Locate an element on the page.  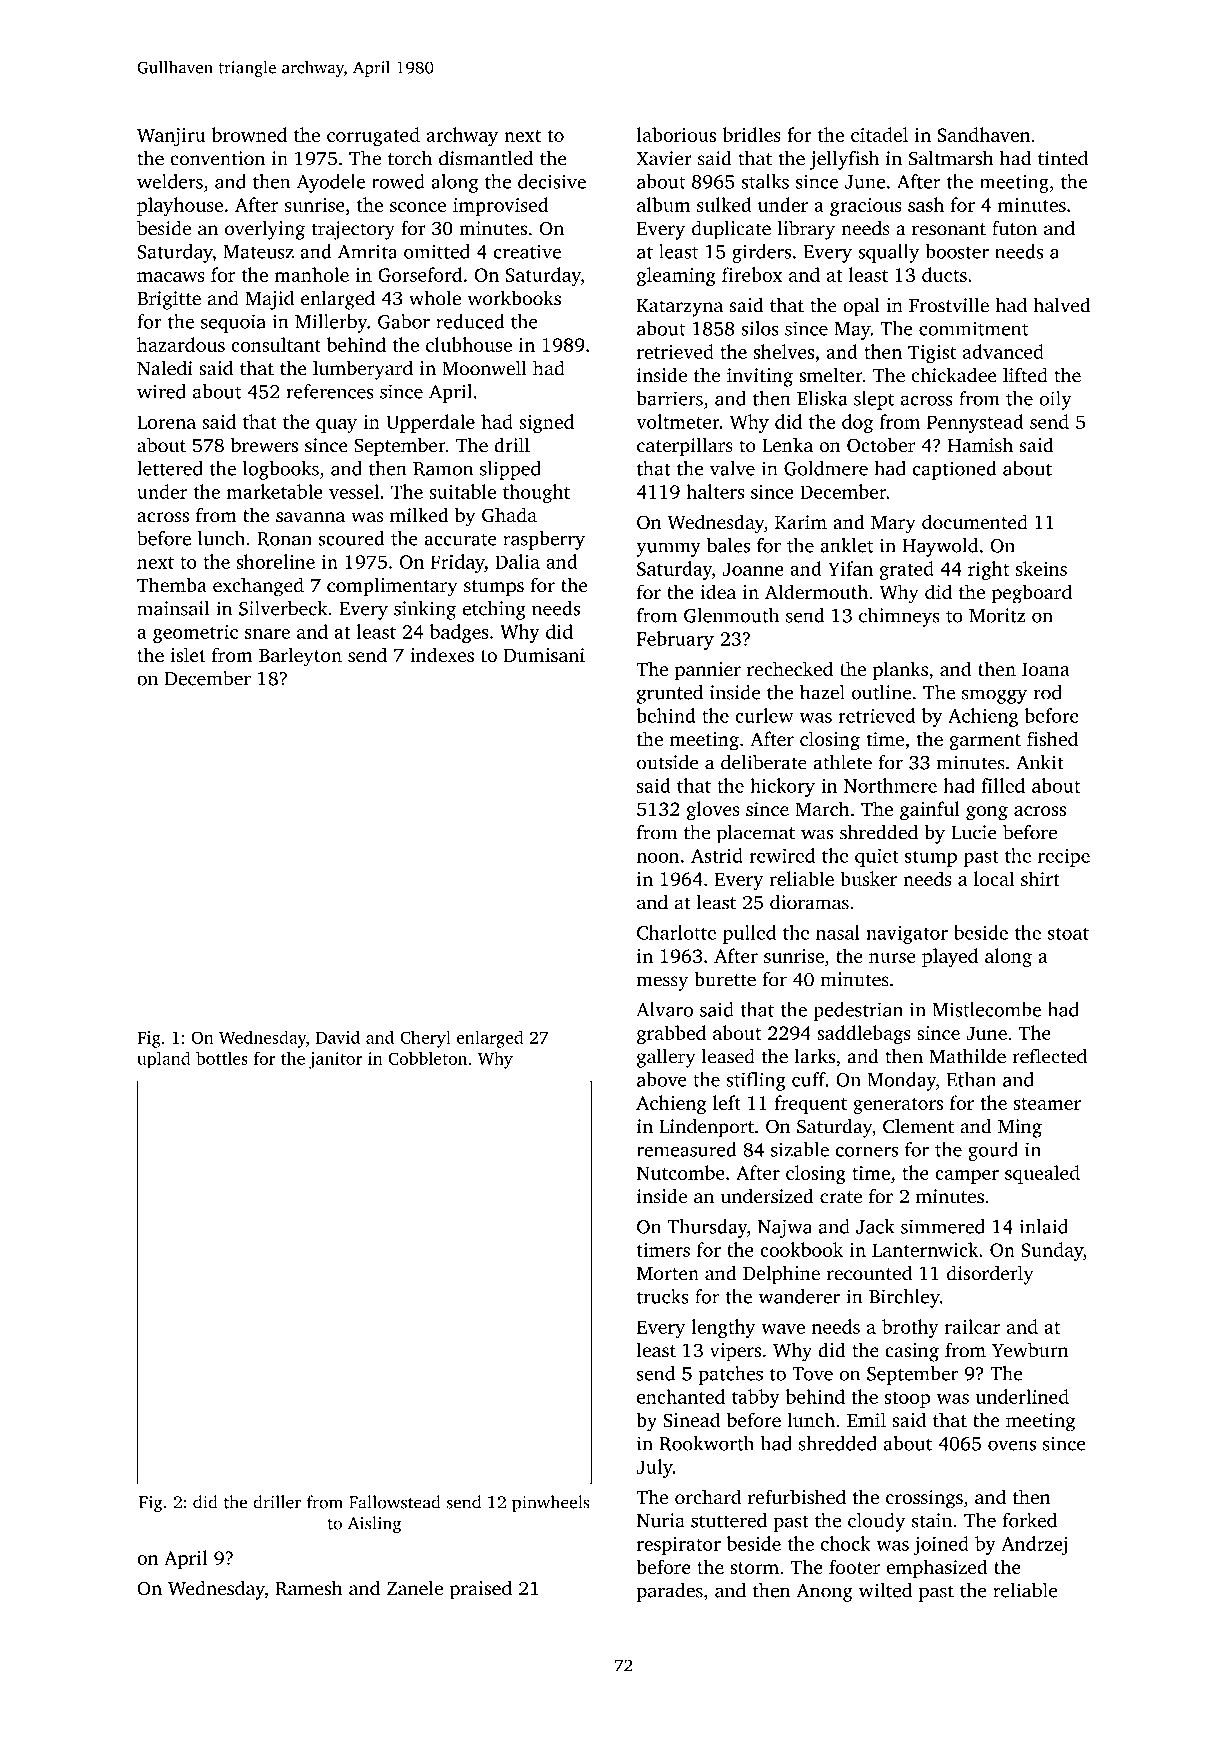
gracious is located at coordinates (866, 207).
